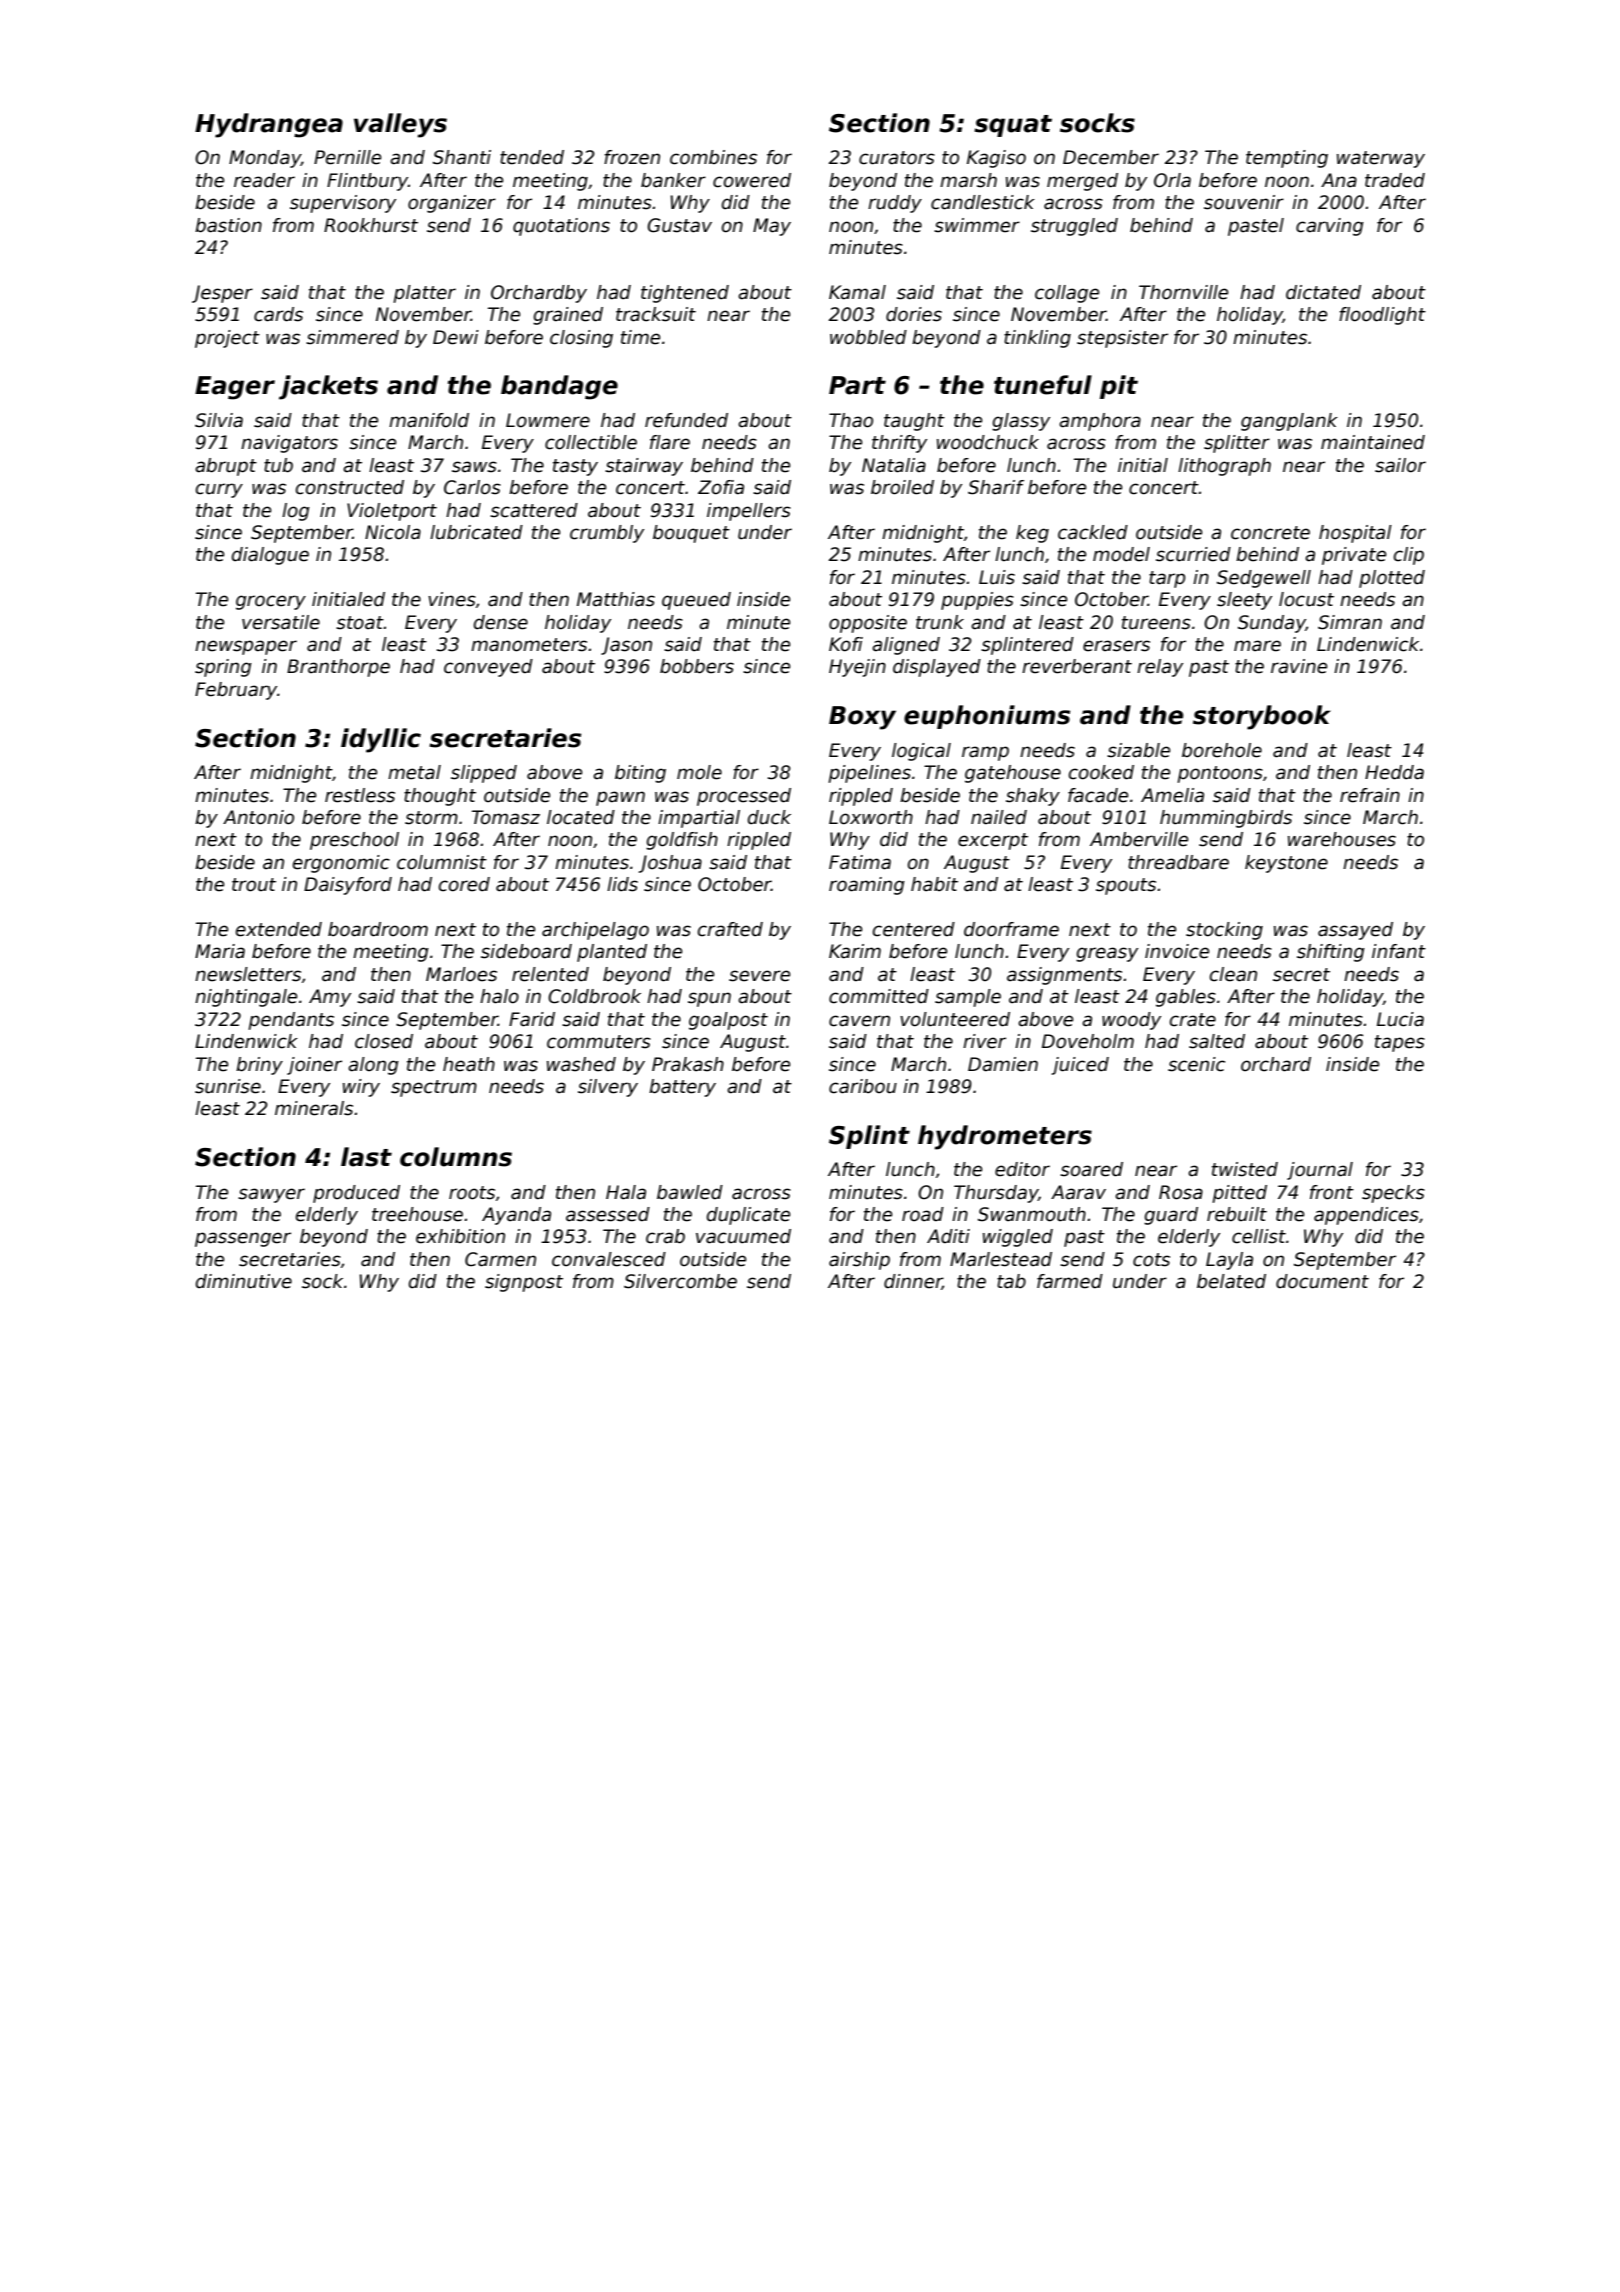  Describe the element at coordinates (460, 1236) in the screenshot. I see `exhibition` at that location.
